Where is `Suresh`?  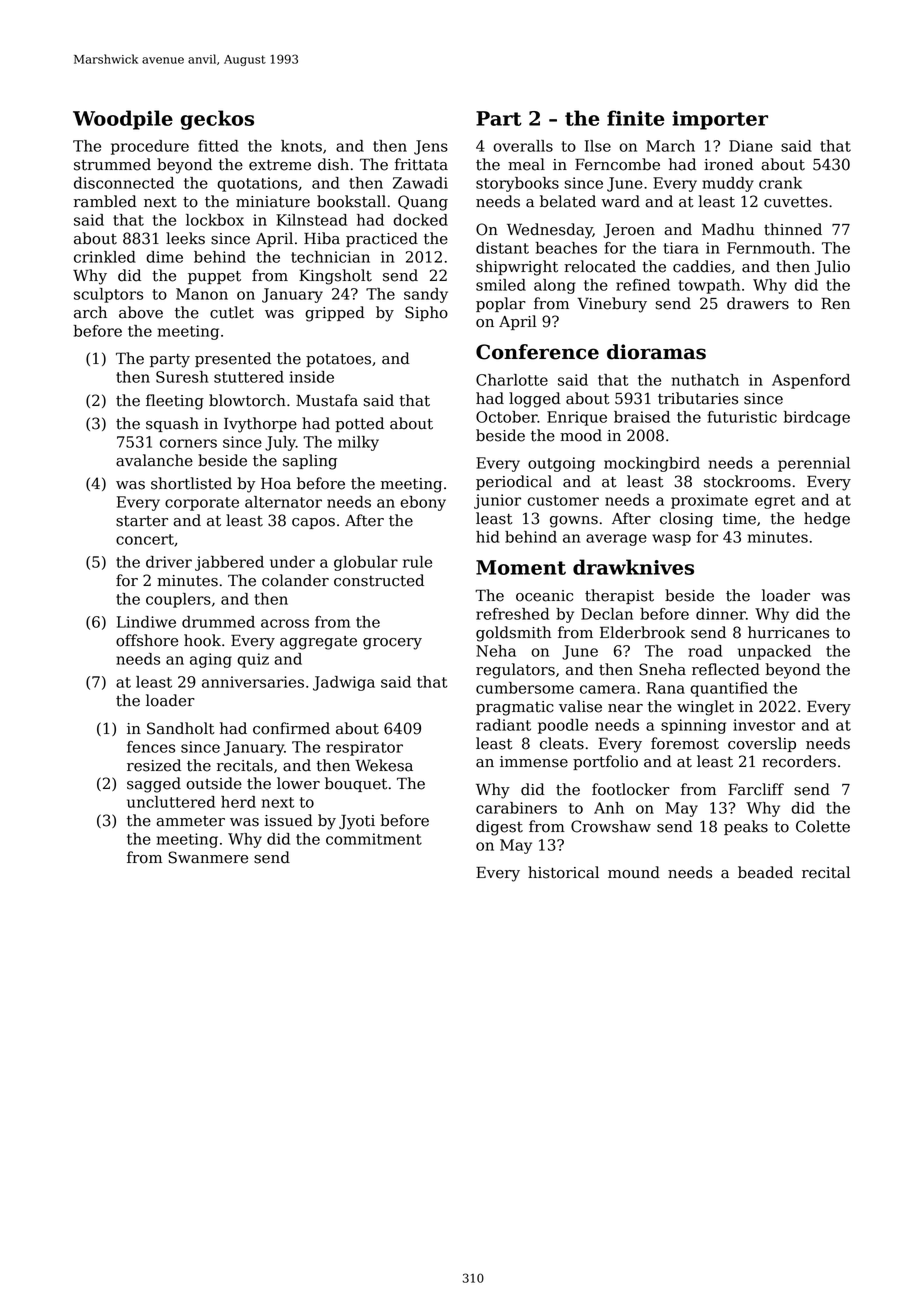 Suresh is located at coordinates (182, 377).
